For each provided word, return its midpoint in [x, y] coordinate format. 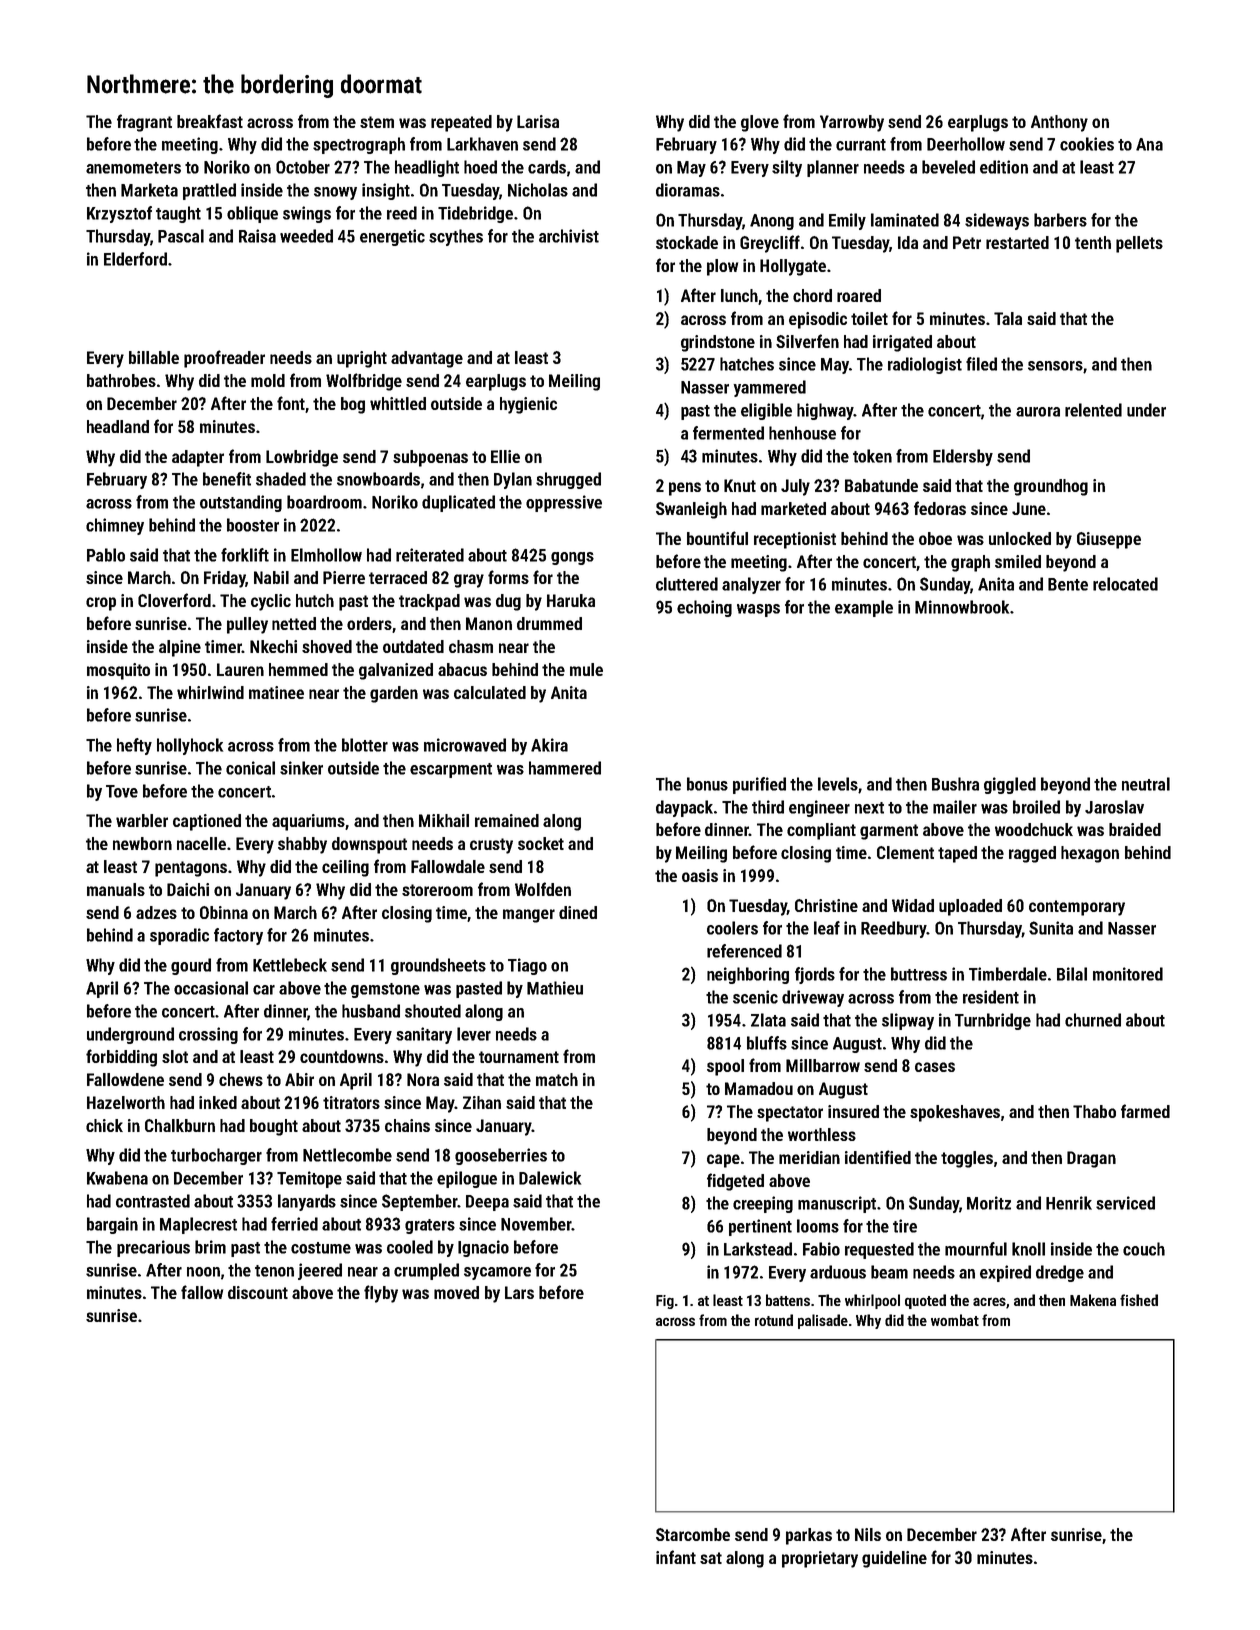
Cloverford [174, 600]
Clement [905, 852]
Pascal [181, 236]
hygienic [528, 405]
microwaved [465, 745]
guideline [894, 1559]
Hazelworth [126, 1102]
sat [711, 1558]
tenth [1093, 242]
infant [676, 1557]
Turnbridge [993, 1021]
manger [529, 916]
